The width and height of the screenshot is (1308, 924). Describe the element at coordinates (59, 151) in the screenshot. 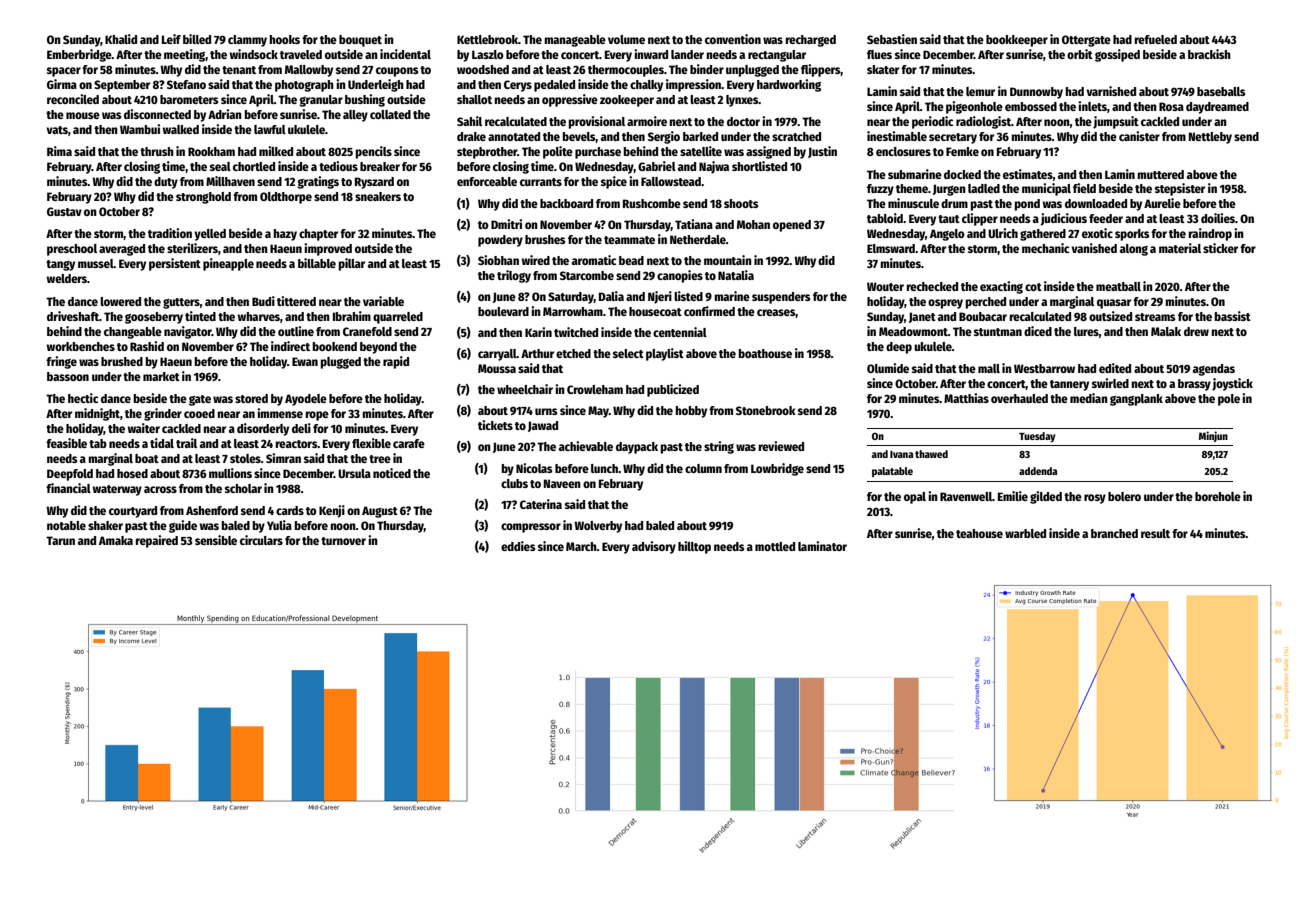

I see `Rima` at that location.
